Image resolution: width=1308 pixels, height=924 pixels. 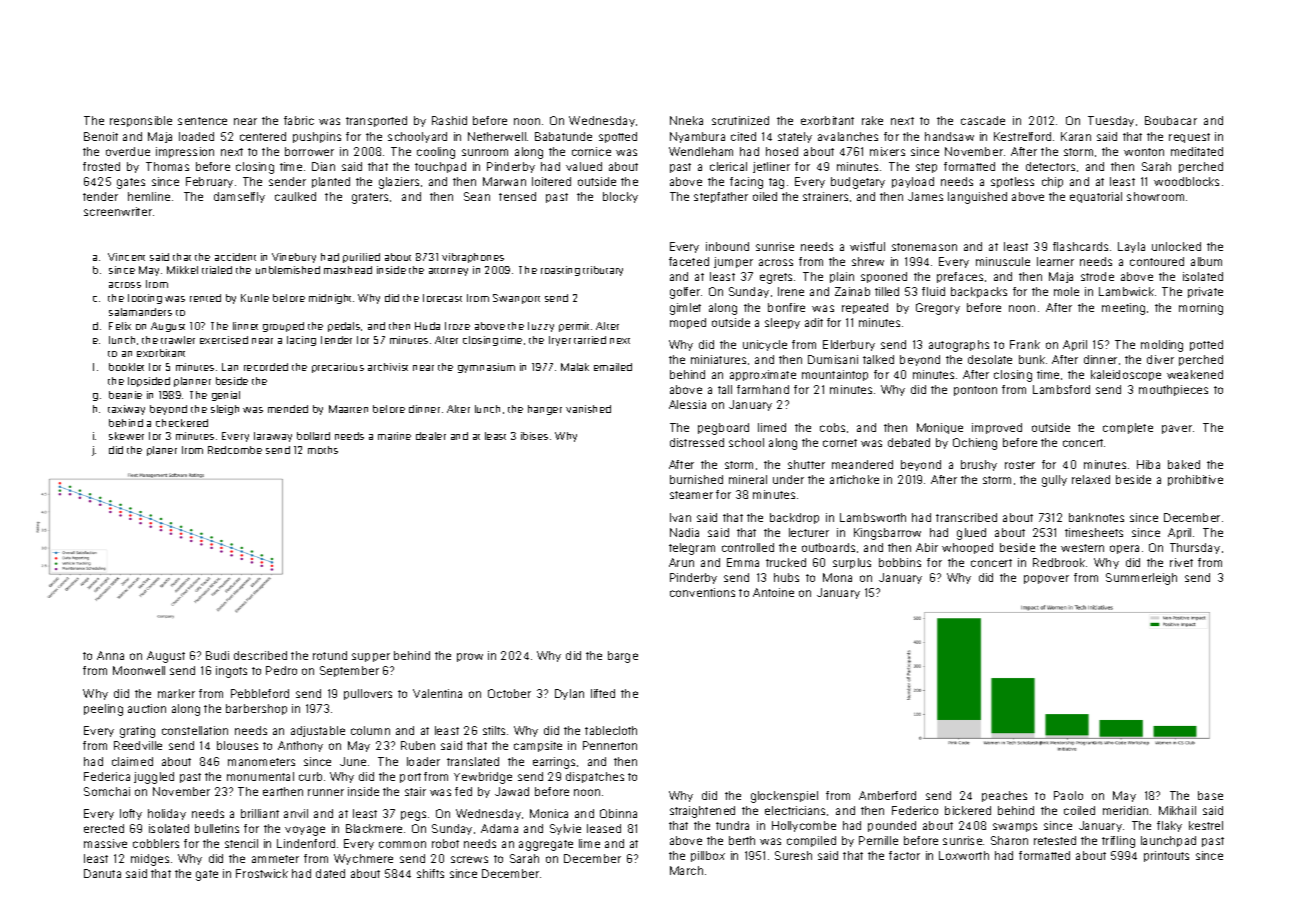 I want to click on meeting, so click(x=1123, y=309).
